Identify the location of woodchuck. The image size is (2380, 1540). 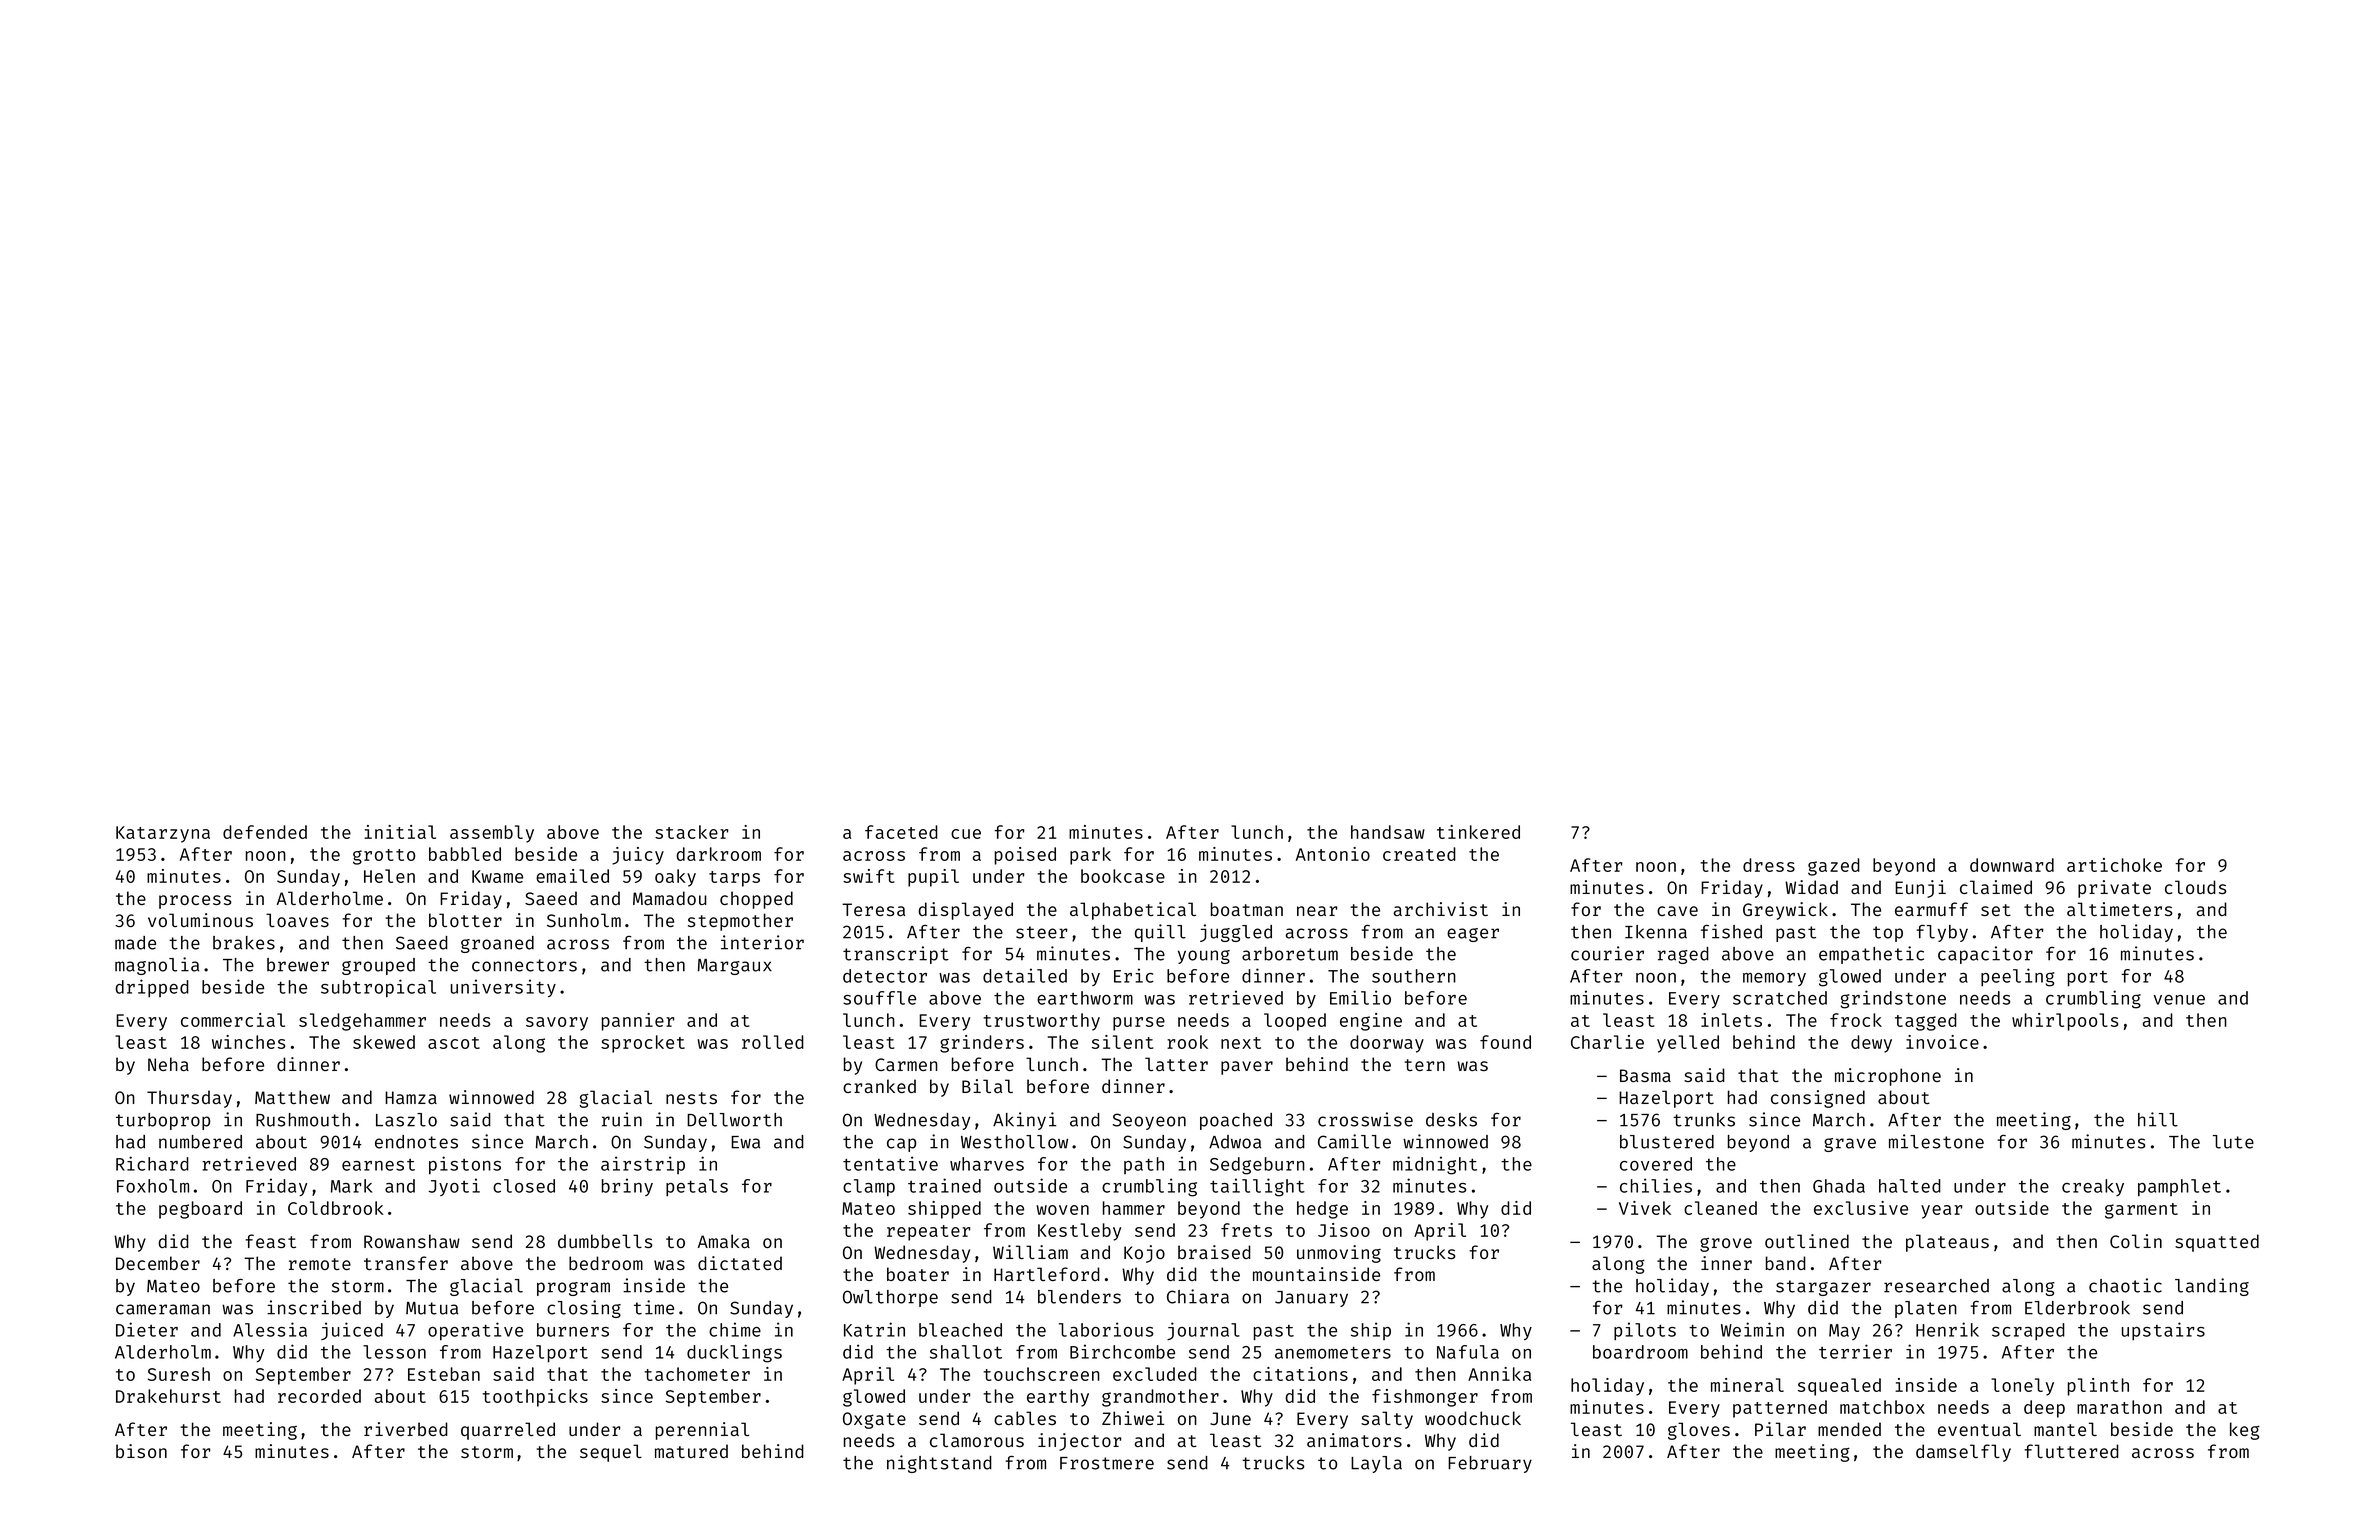
(1473, 1418).
